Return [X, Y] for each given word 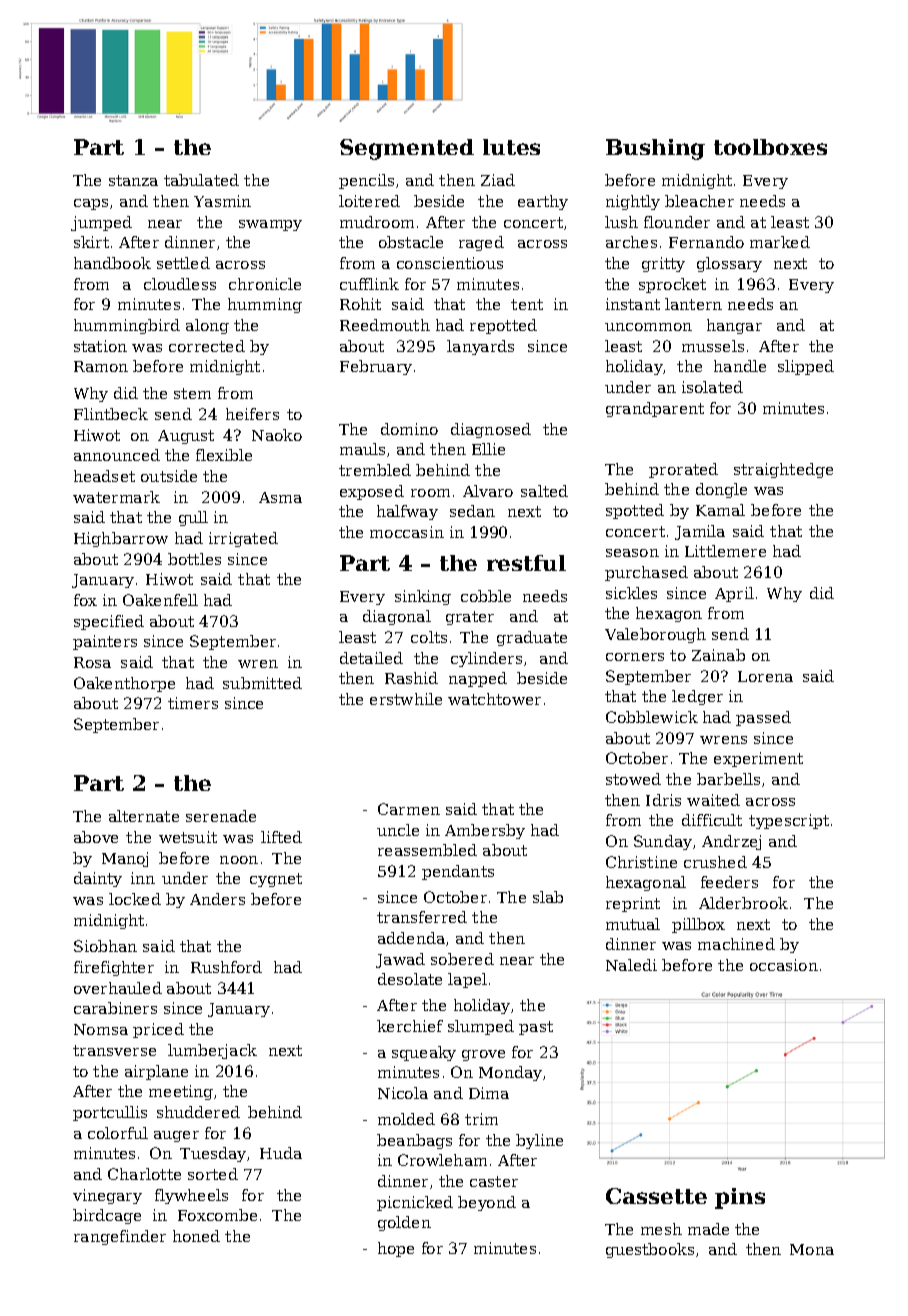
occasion [784, 965]
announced [117, 455]
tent [527, 304]
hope [396, 1249]
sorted [213, 1174]
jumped [101, 223]
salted [544, 491]
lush [621, 222]
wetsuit [188, 837]
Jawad [400, 960]
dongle [721, 490]
